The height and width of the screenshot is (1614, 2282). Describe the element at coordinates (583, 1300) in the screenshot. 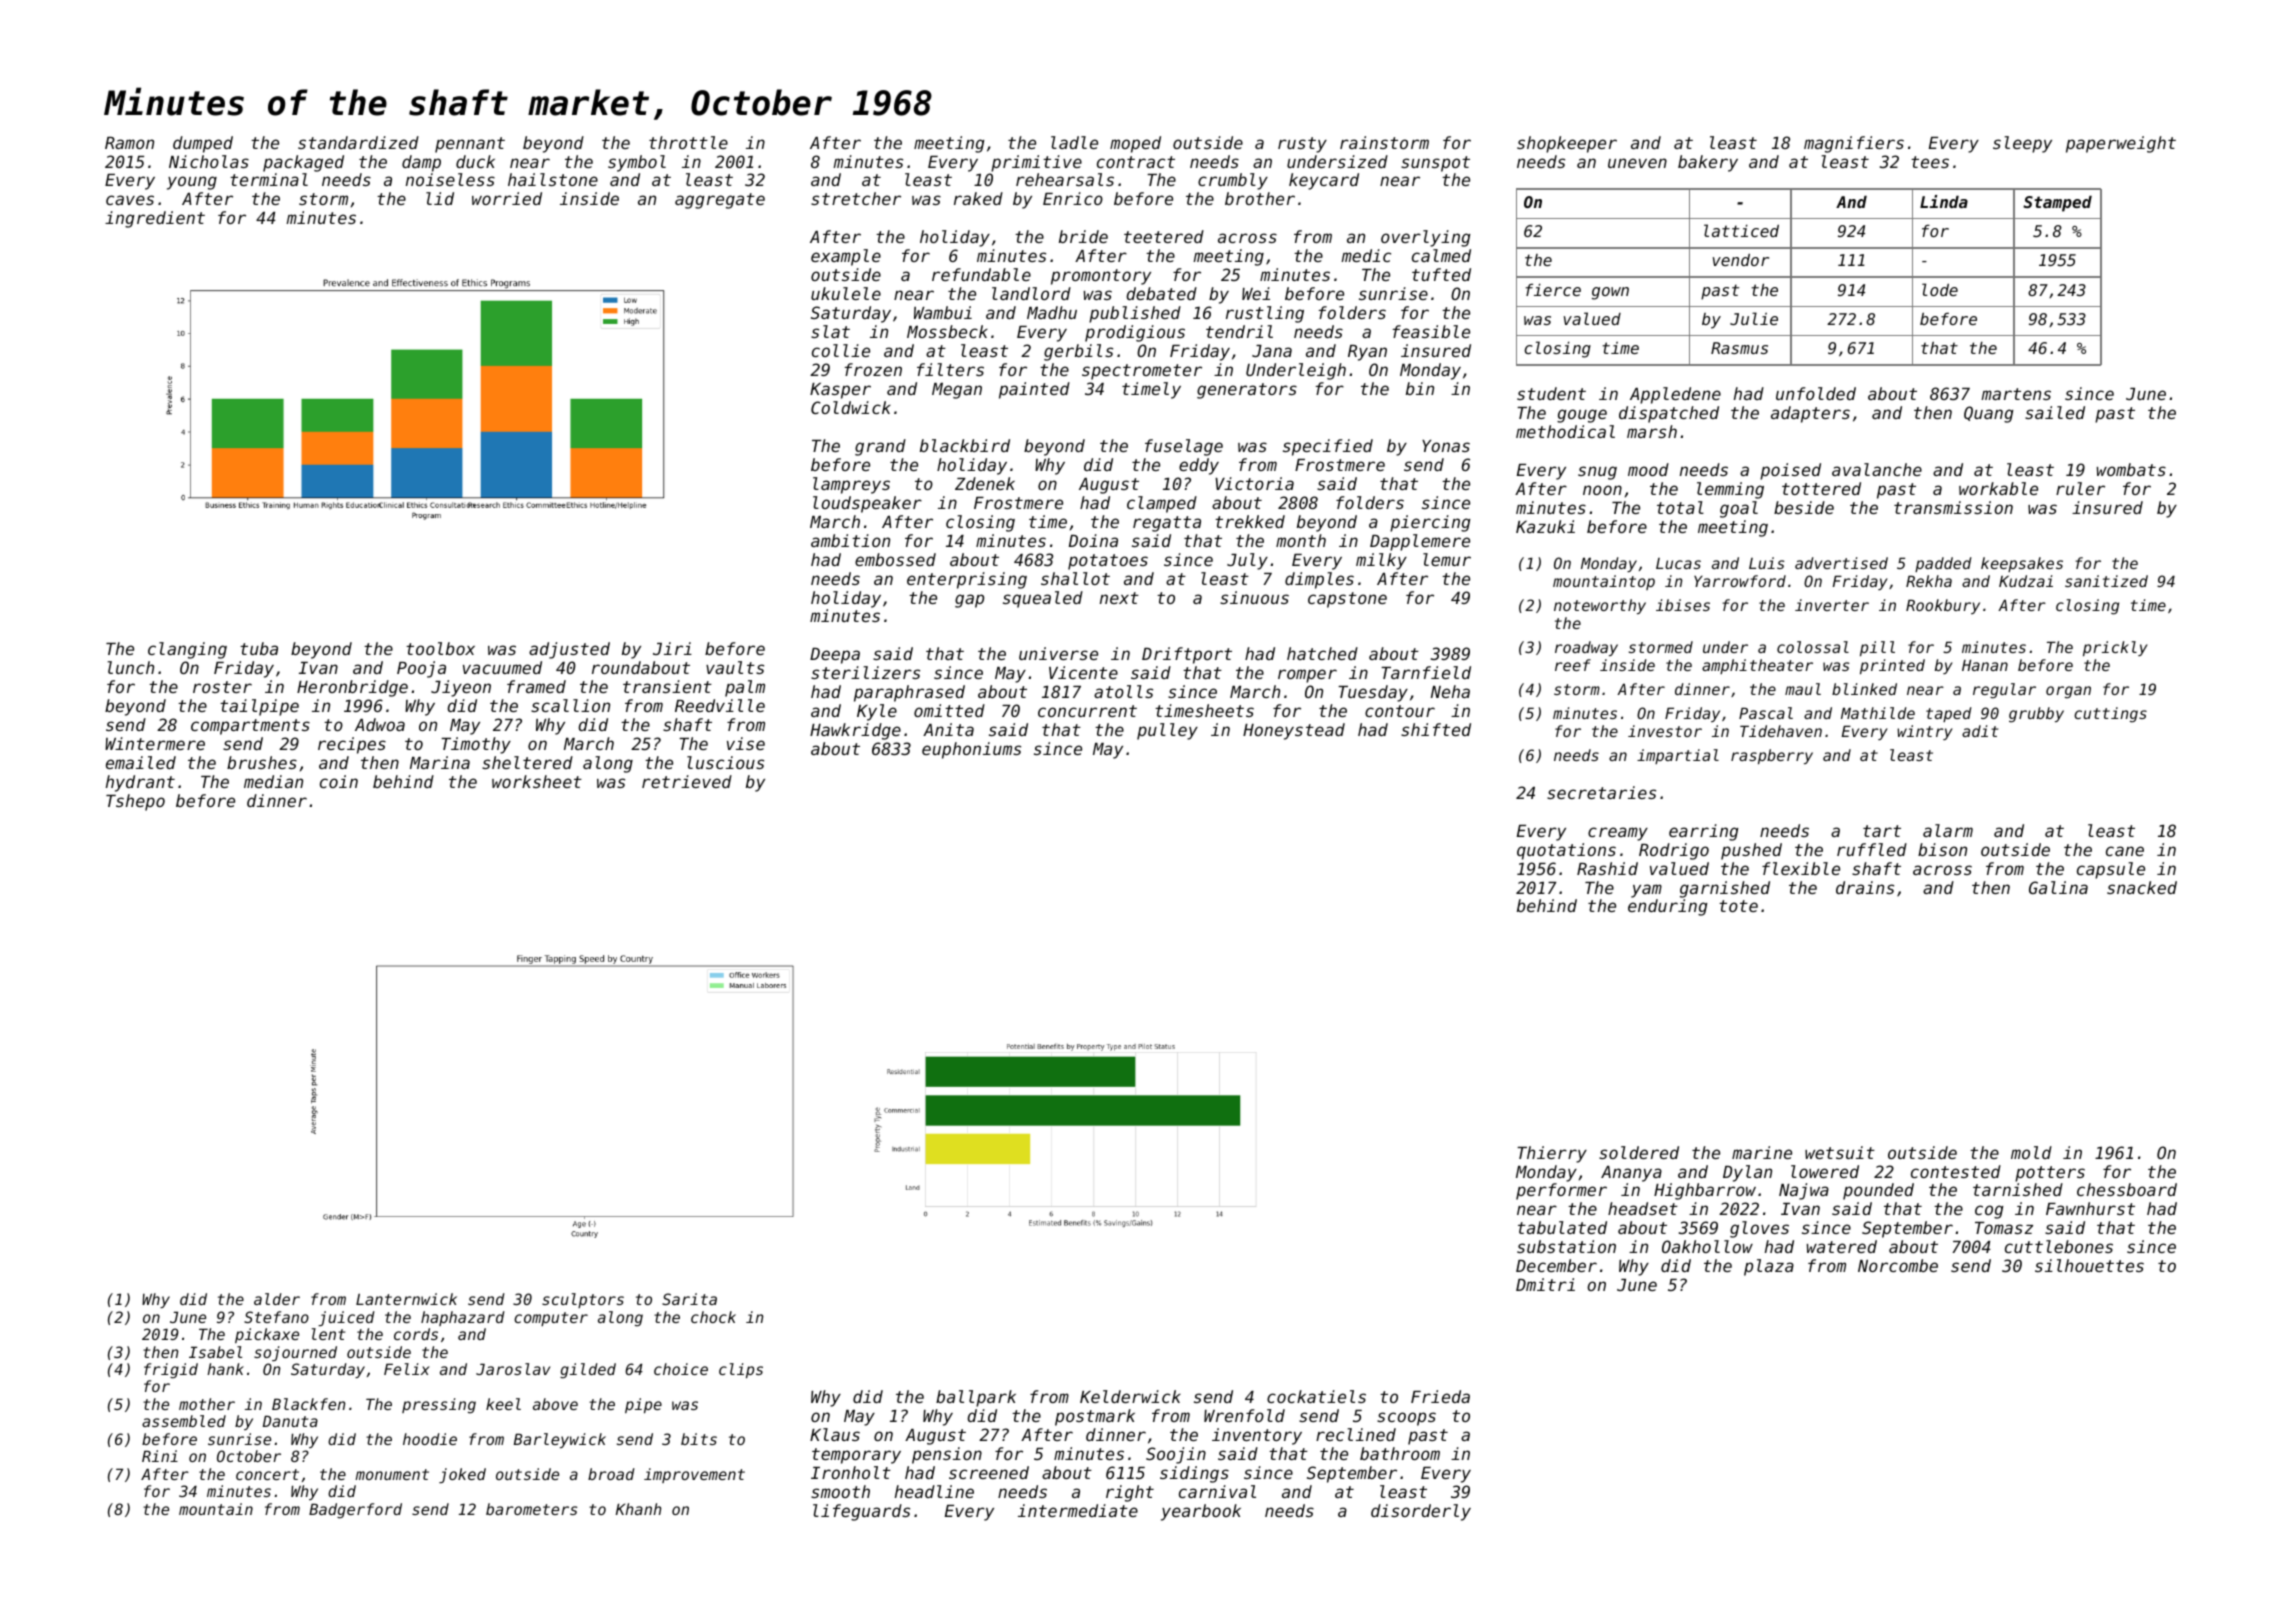

I see `sculptors` at that location.
